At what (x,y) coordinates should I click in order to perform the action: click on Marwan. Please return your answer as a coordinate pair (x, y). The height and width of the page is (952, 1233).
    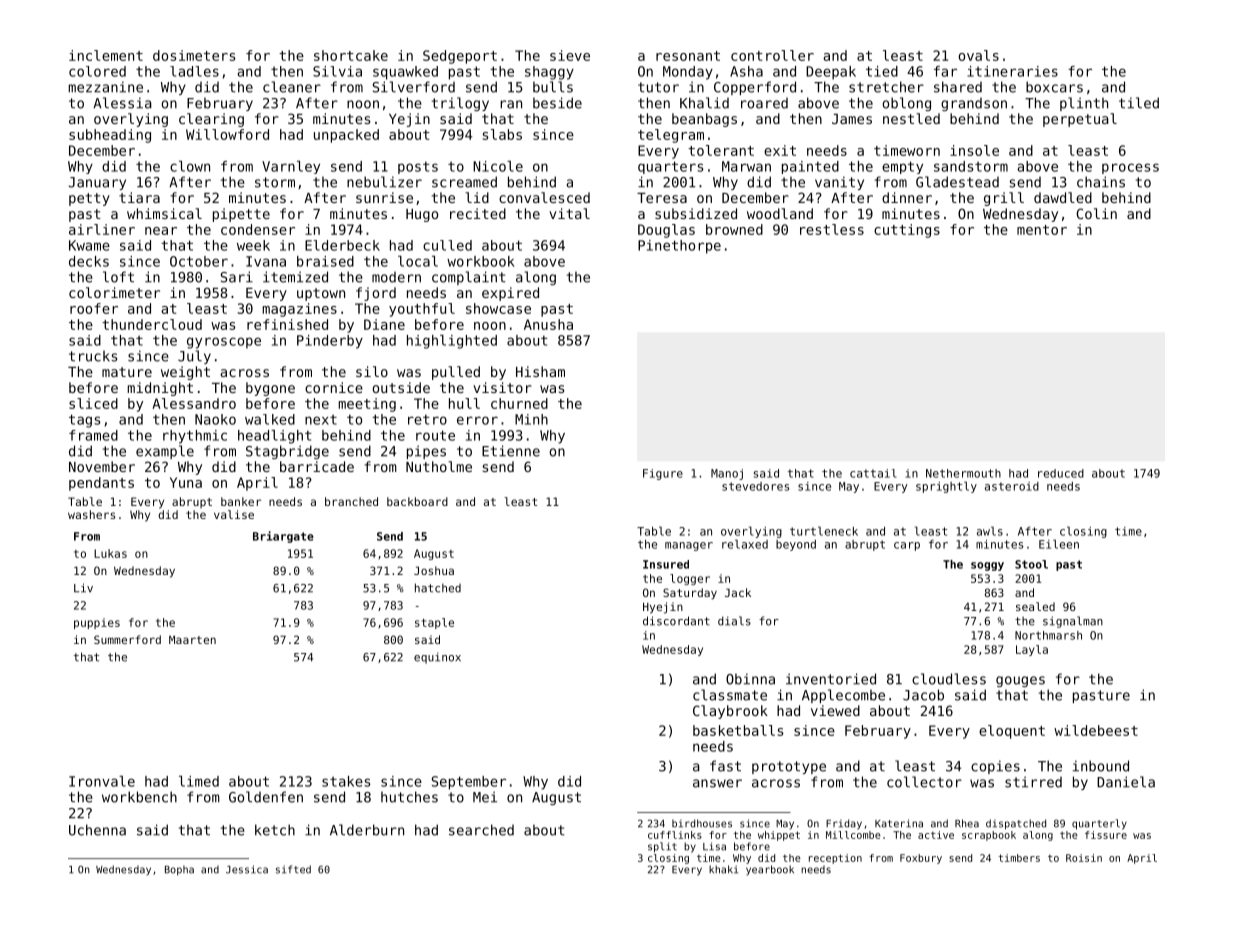
    Looking at the image, I should click on (746, 166).
